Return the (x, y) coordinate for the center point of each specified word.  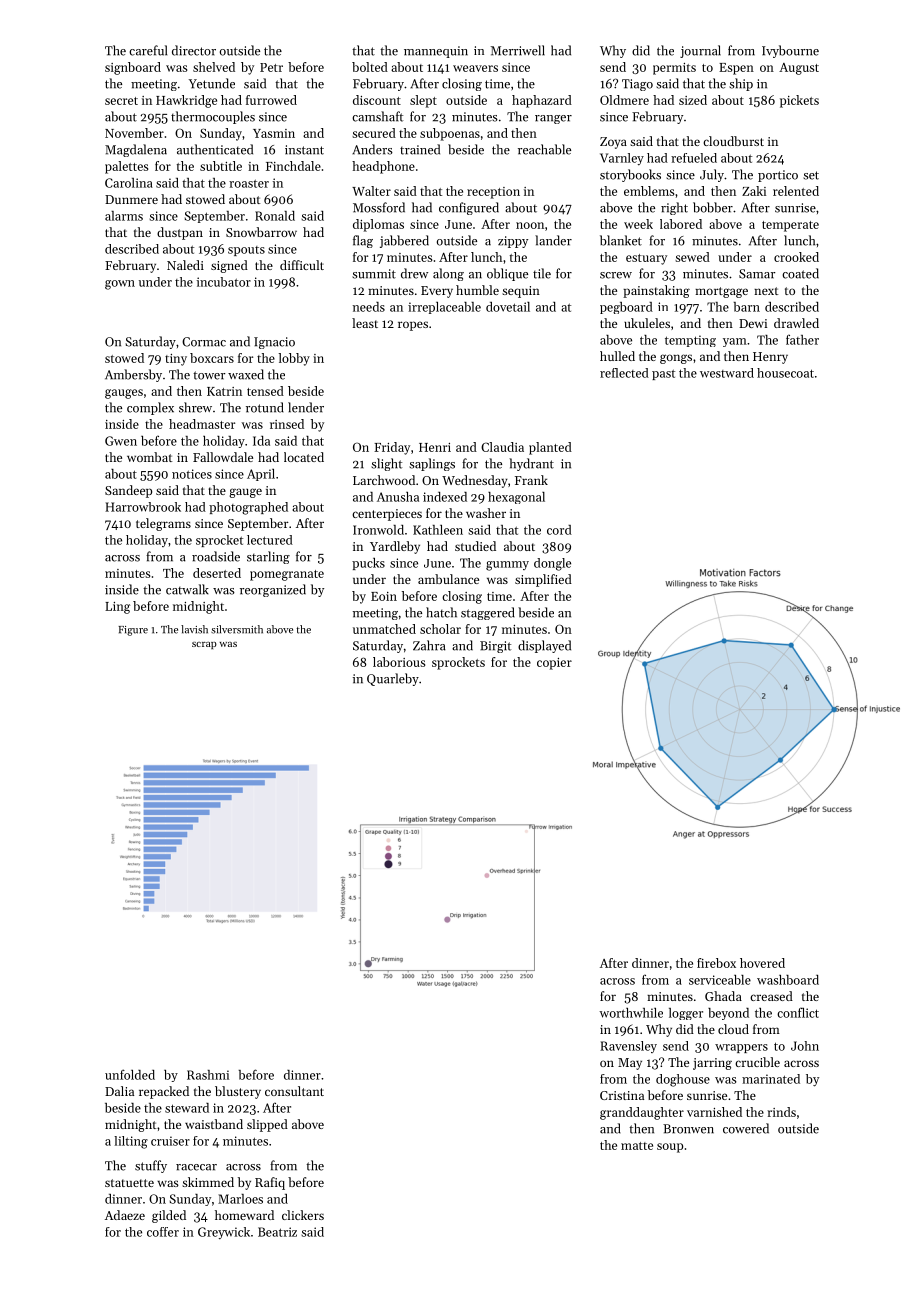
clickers (303, 1215)
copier (554, 664)
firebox (716, 963)
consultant (294, 1091)
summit (374, 274)
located (304, 457)
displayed (544, 646)
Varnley (622, 159)
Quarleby (393, 679)
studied (475, 546)
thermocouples (213, 117)
